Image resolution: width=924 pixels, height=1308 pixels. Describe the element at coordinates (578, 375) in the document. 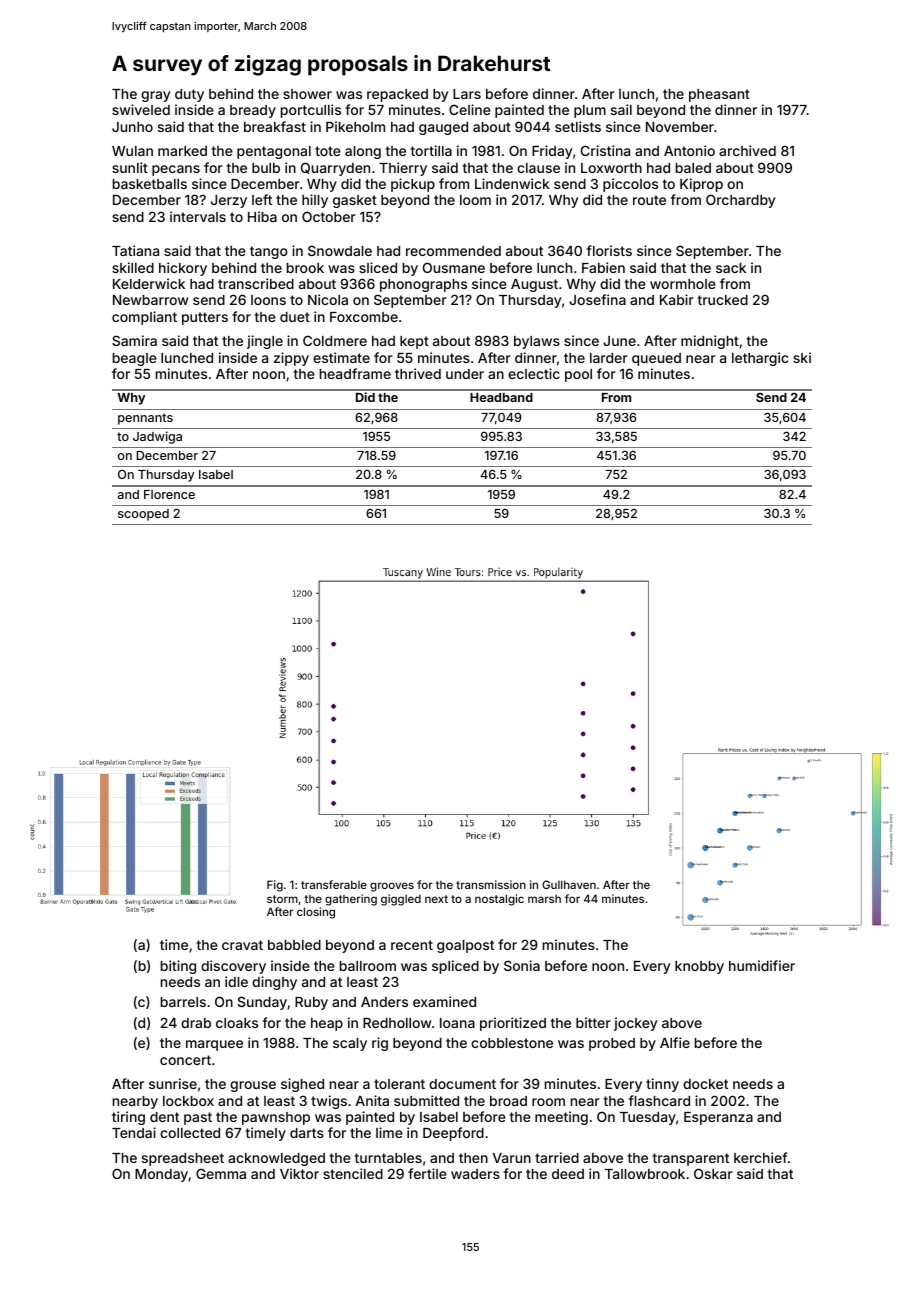

I see `pool` at that location.
